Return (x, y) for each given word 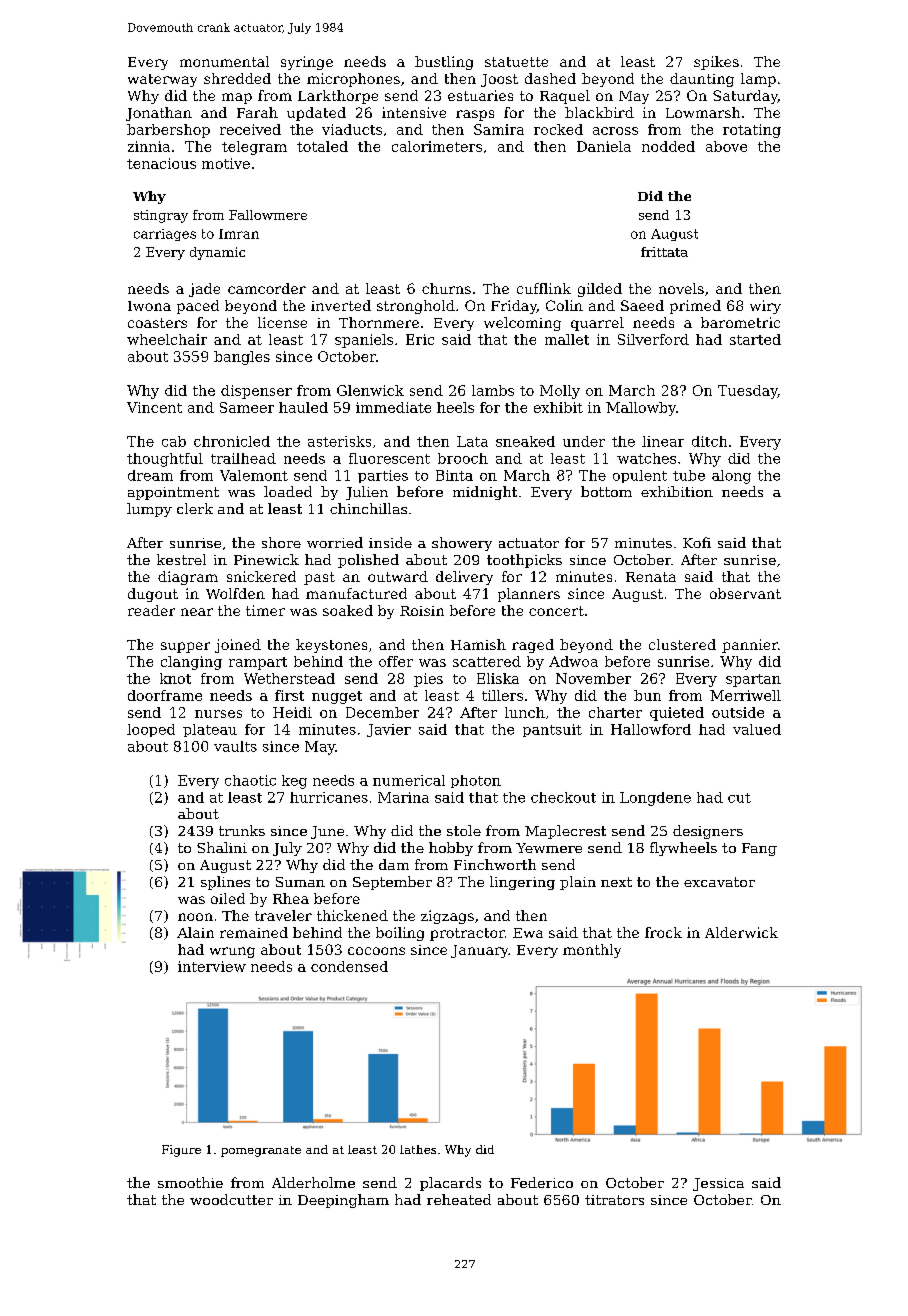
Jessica (718, 1184)
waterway (162, 80)
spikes (716, 63)
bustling (444, 63)
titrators (614, 1200)
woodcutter (231, 1199)
